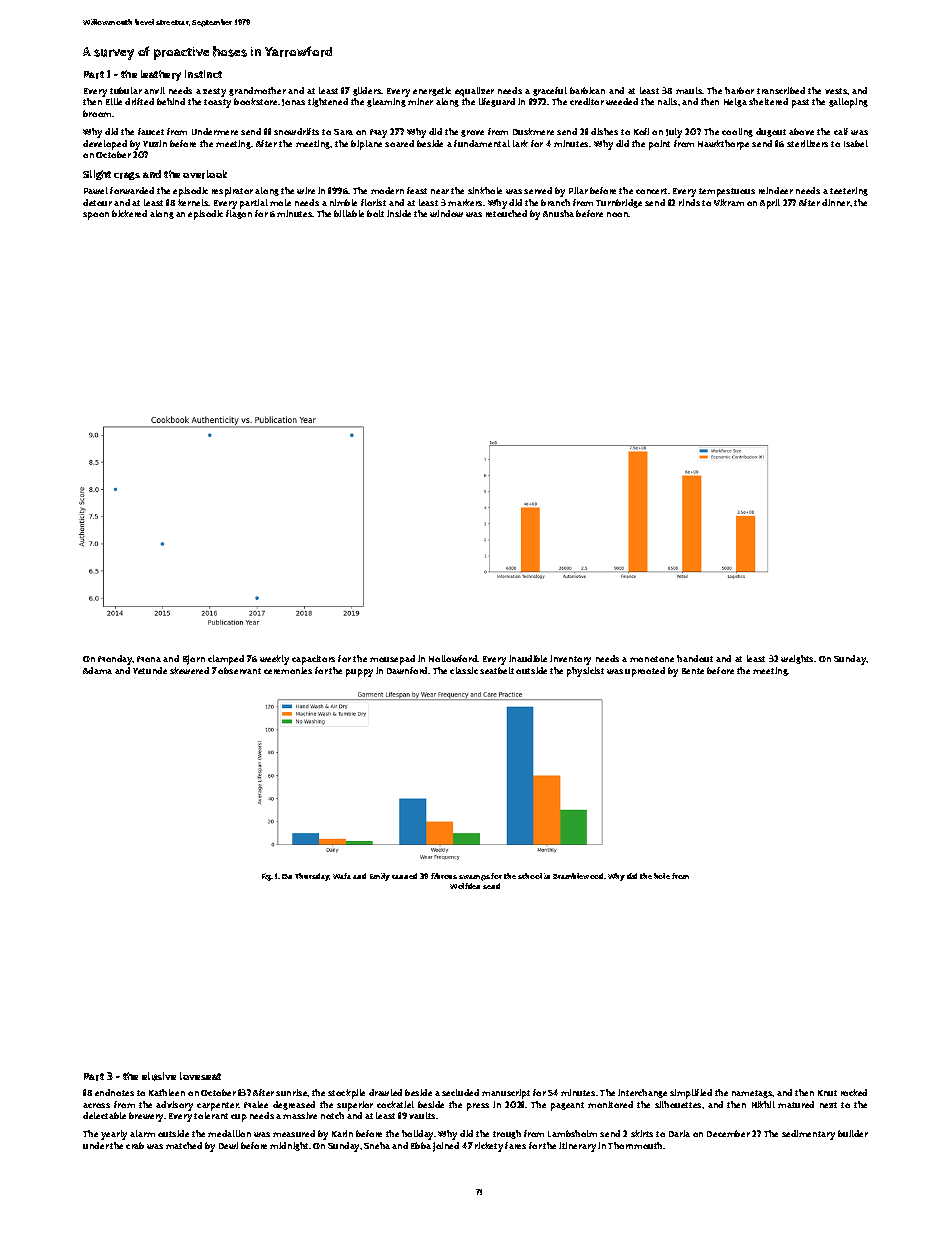  Describe the element at coordinates (585, 672) in the page. I see `physicist` at that location.
